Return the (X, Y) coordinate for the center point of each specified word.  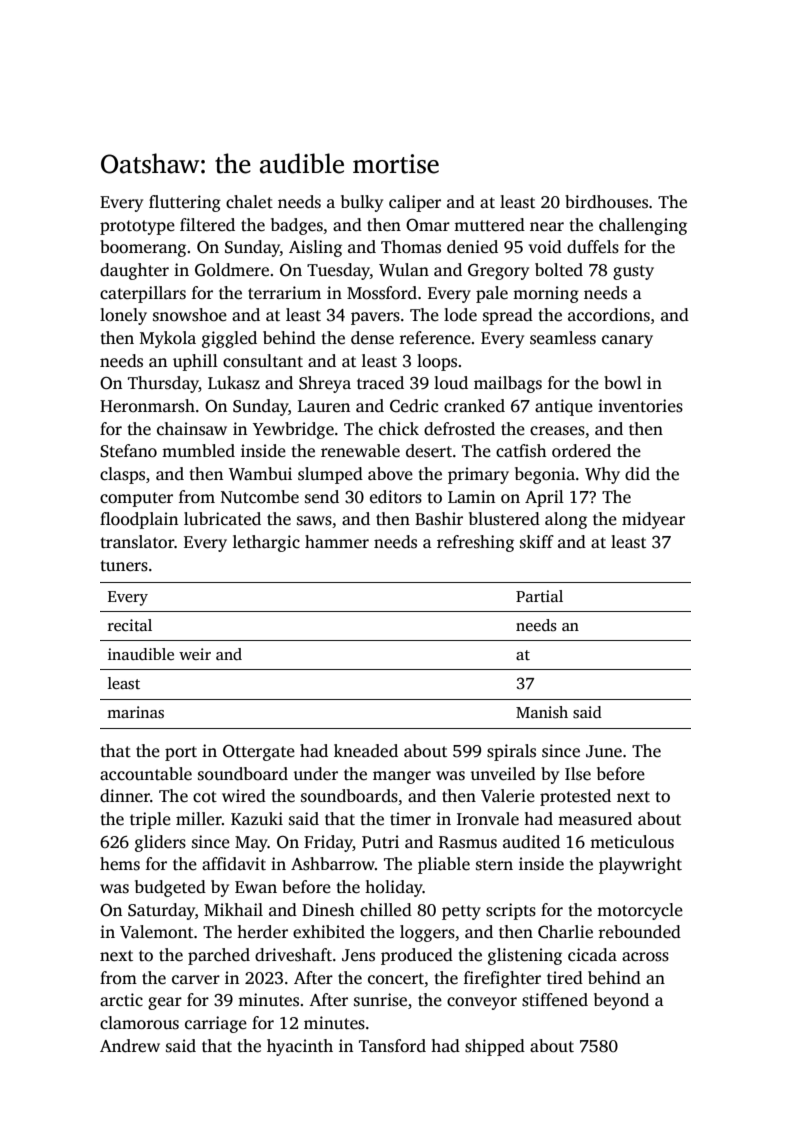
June (604, 751)
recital (130, 625)
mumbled (198, 451)
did (637, 474)
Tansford (392, 1046)
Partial (539, 596)
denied (472, 247)
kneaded (366, 751)
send (322, 497)
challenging (643, 226)
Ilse (578, 774)
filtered (207, 225)
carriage (216, 1024)
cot (205, 797)
